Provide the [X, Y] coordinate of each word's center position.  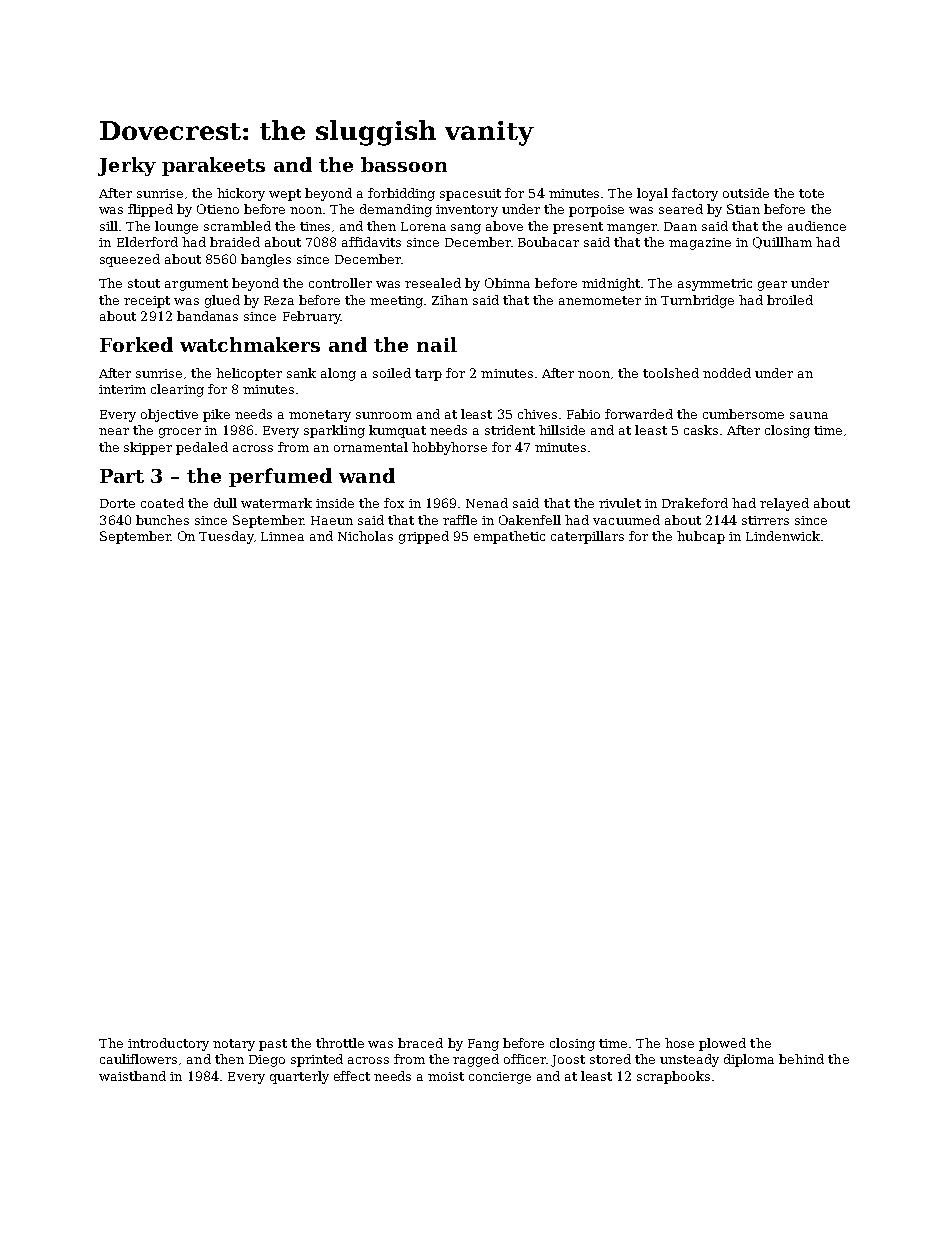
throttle [340, 1043]
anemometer [600, 300]
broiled [790, 300]
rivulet [620, 503]
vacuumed [626, 520]
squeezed [130, 260]
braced [420, 1043]
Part [122, 476]
